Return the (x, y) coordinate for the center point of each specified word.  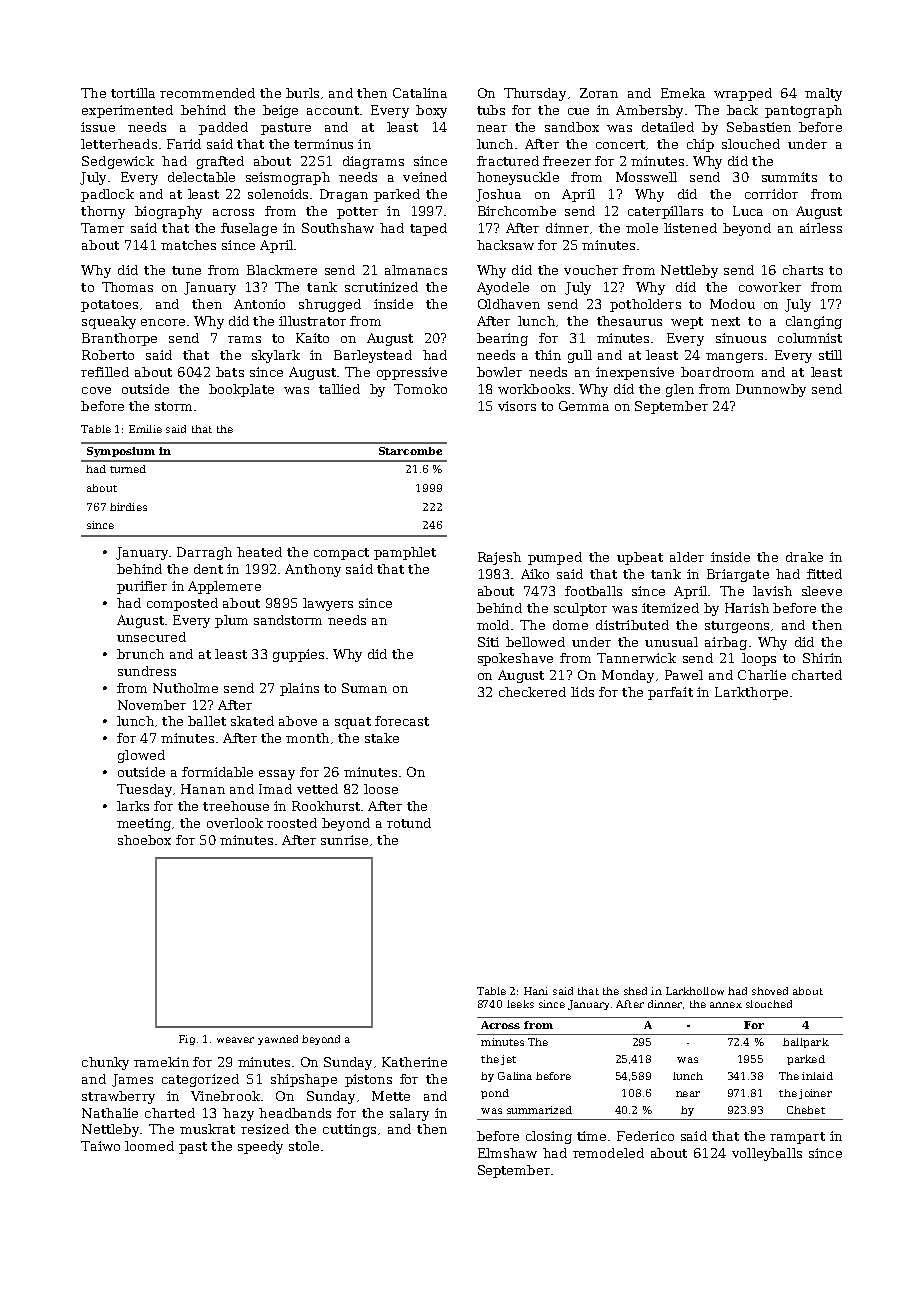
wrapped (743, 94)
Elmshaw (507, 1153)
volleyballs (767, 1154)
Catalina (420, 93)
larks (133, 806)
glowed (141, 756)
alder (687, 557)
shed (635, 991)
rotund (409, 823)
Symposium (121, 452)
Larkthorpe (751, 693)
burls (302, 93)
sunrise (344, 840)
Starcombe (410, 451)
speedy (260, 1147)
